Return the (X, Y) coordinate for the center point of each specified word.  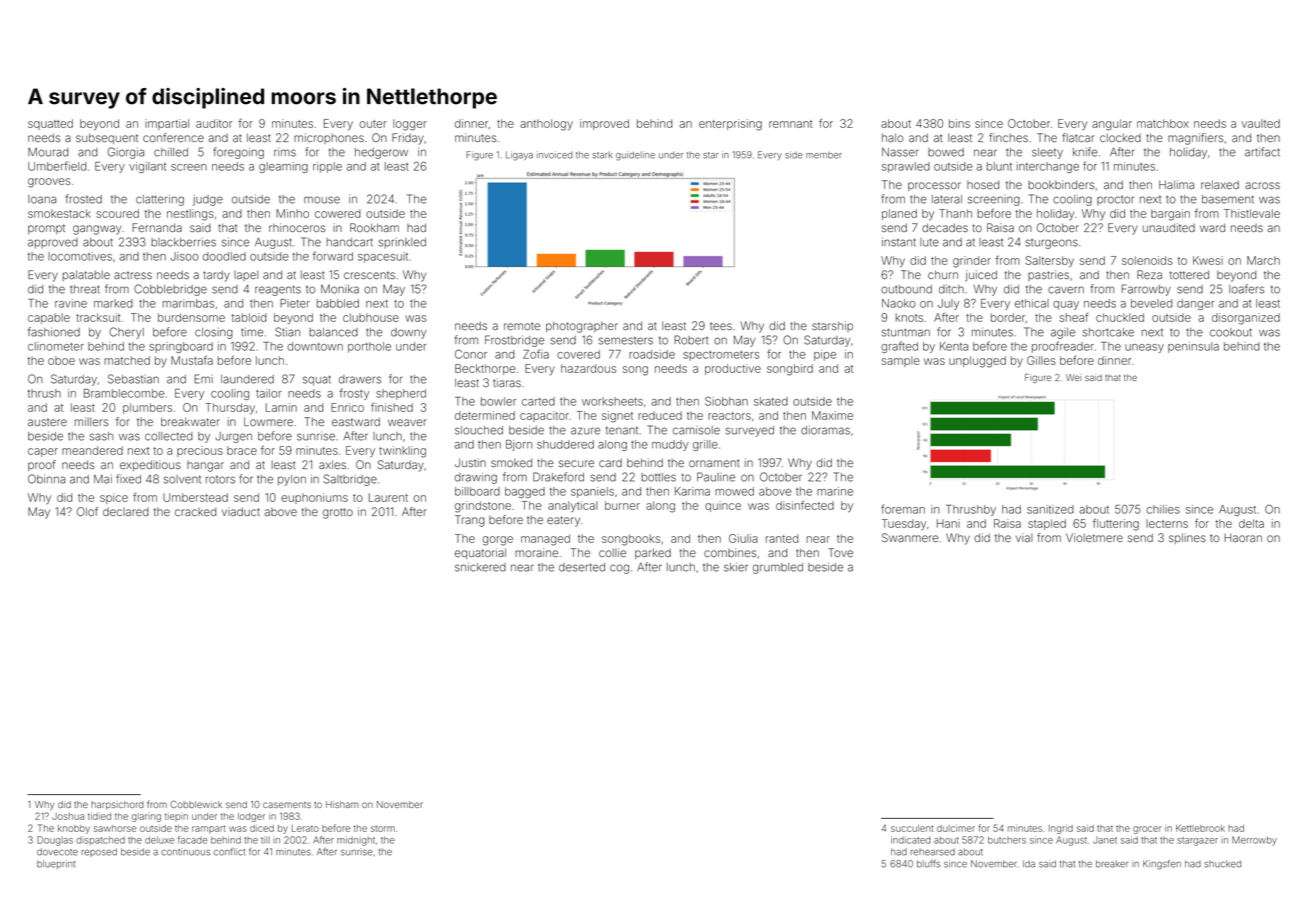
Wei (1073, 377)
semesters (626, 341)
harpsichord (117, 805)
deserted (582, 567)
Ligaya (519, 156)
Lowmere (268, 421)
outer (373, 124)
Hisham (342, 804)
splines (1187, 538)
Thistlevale (1252, 213)
